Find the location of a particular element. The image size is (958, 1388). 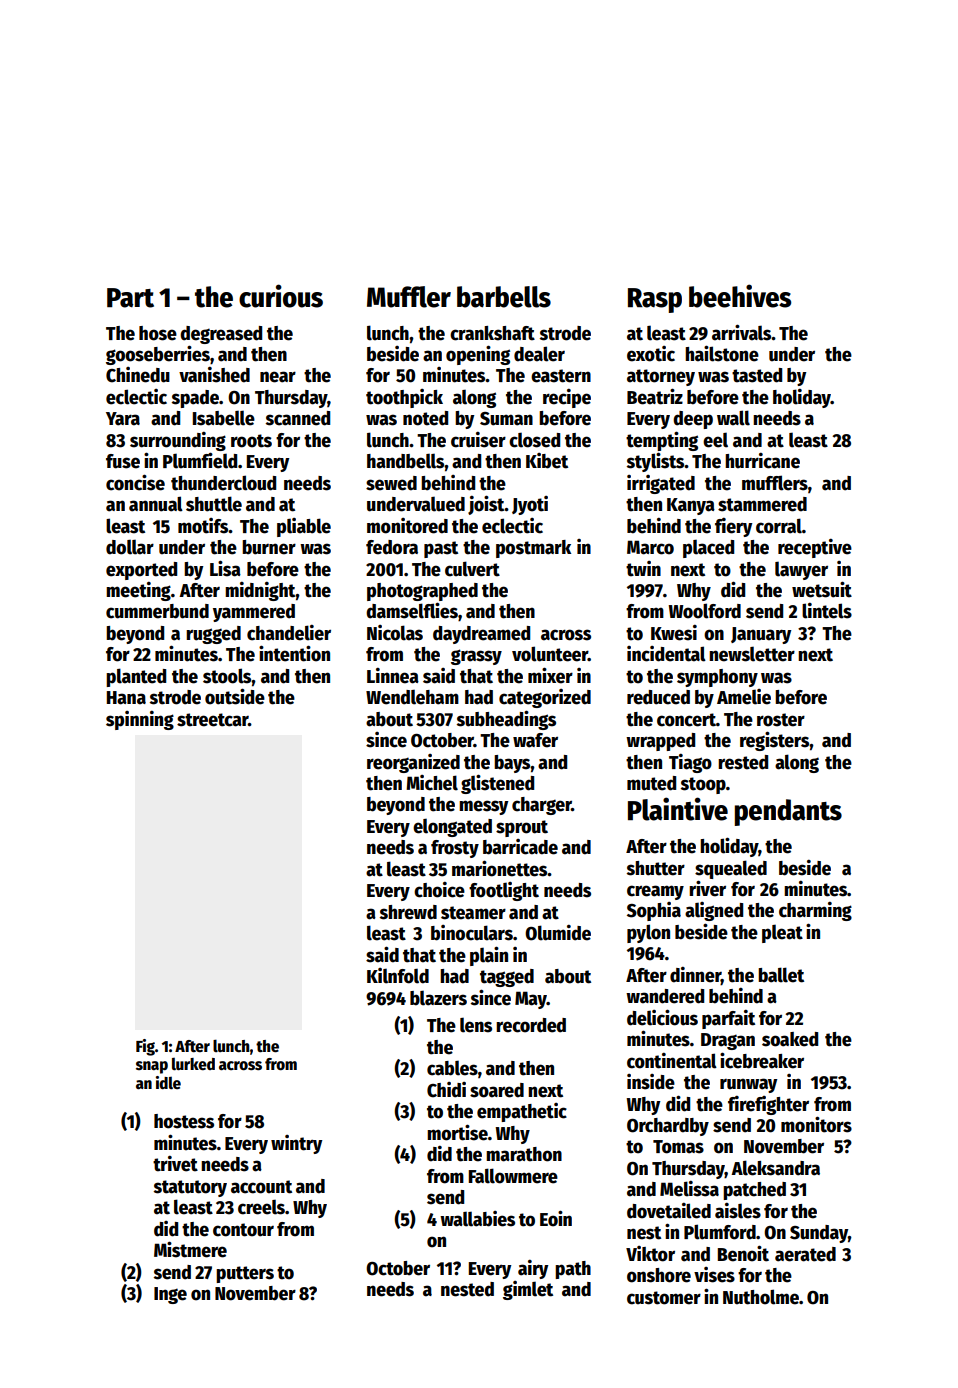

soaked is located at coordinates (790, 1039).
